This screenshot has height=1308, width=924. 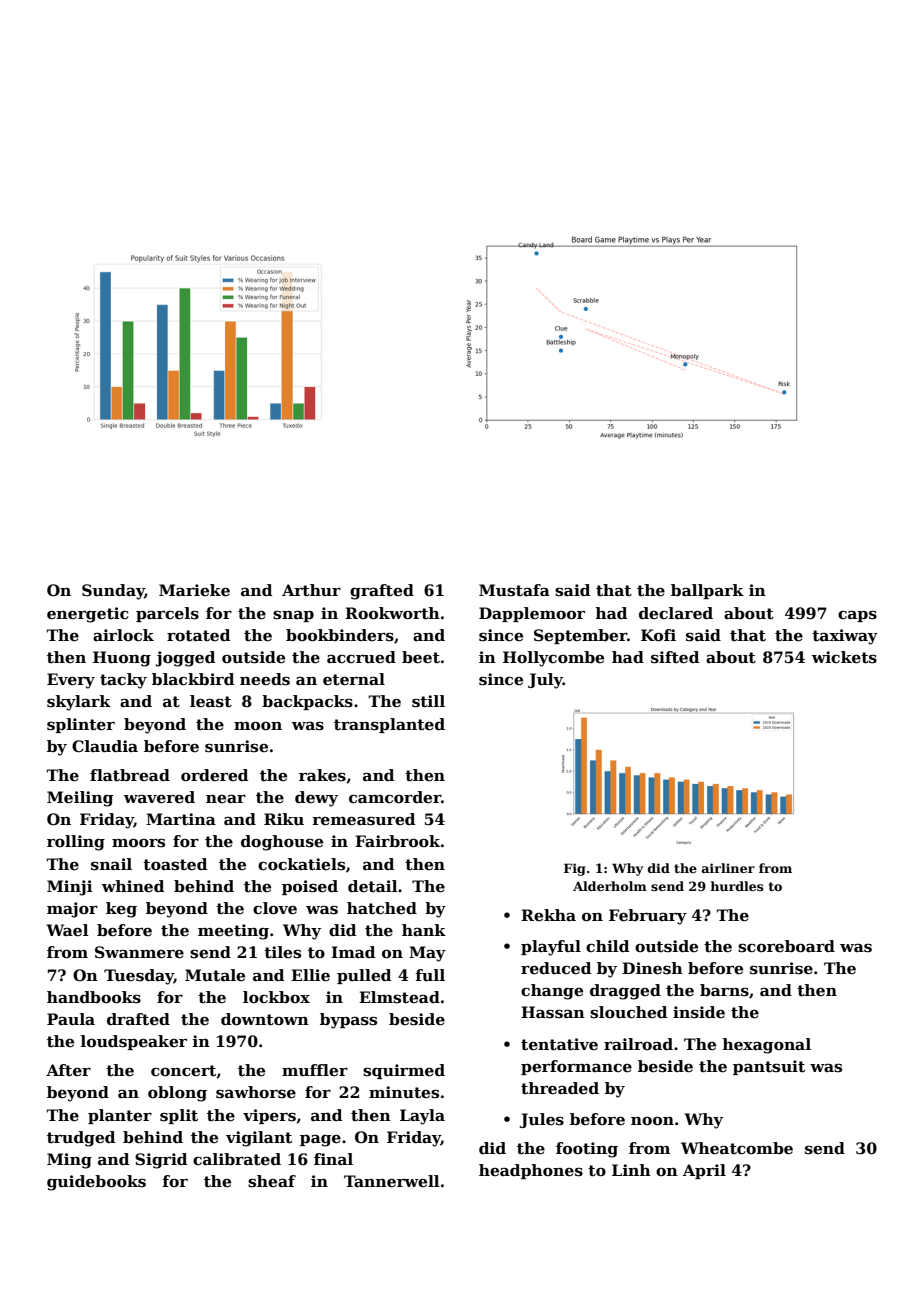 What do you see at coordinates (194, 590) in the screenshot?
I see `Marieke` at bounding box center [194, 590].
